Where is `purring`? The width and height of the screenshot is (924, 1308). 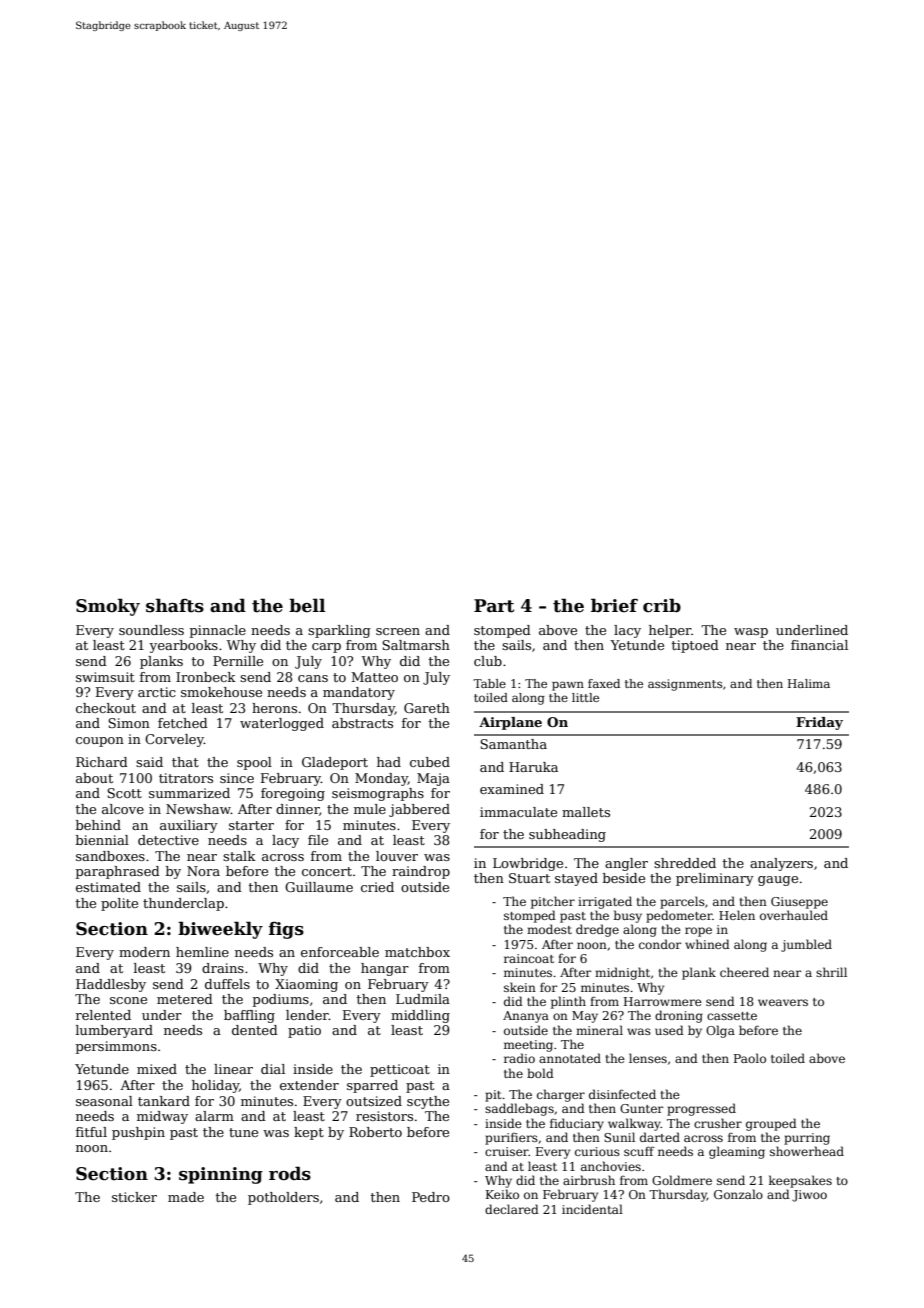 purring is located at coordinates (807, 1139).
